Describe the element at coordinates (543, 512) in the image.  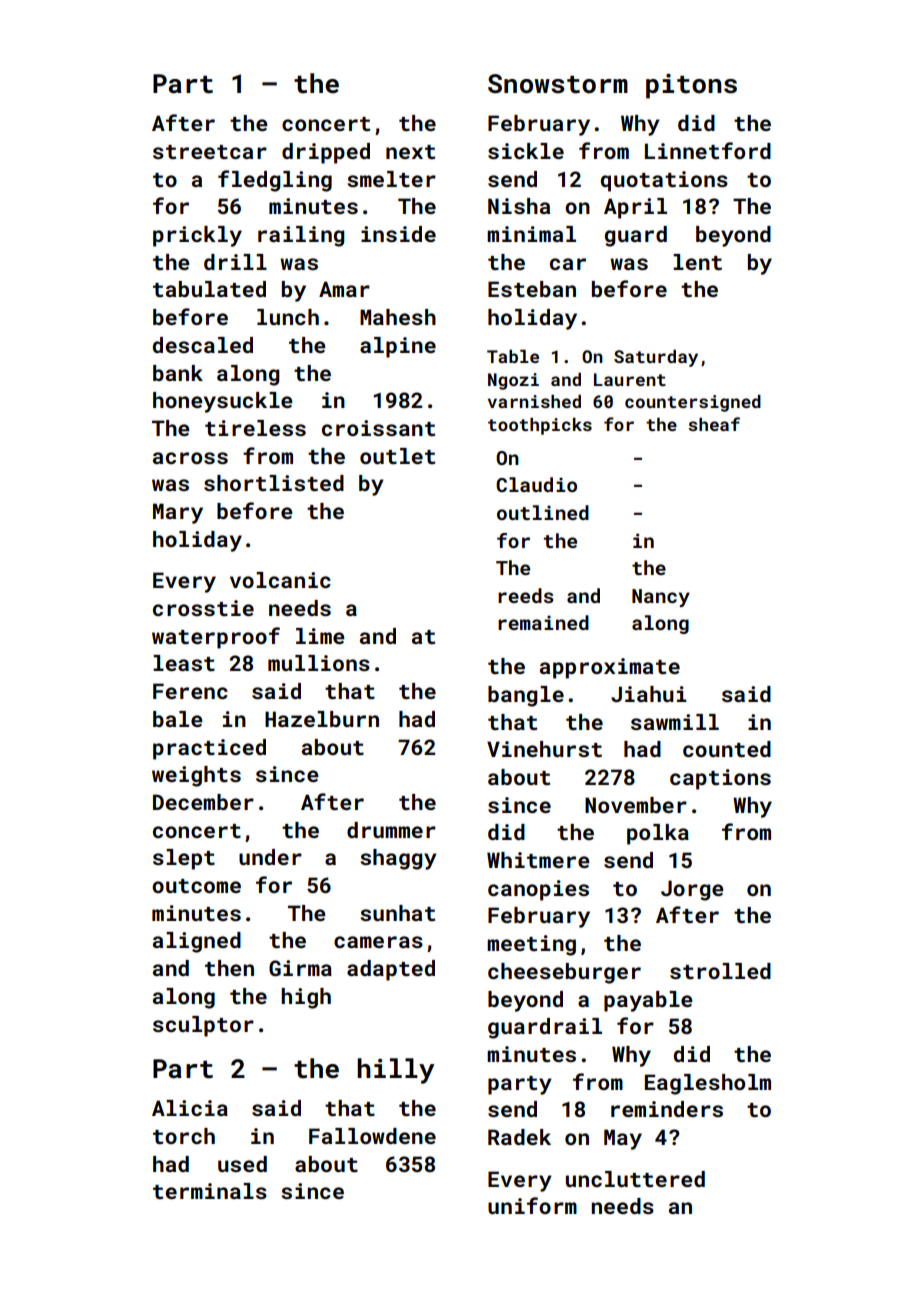
I see `outlined` at that location.
